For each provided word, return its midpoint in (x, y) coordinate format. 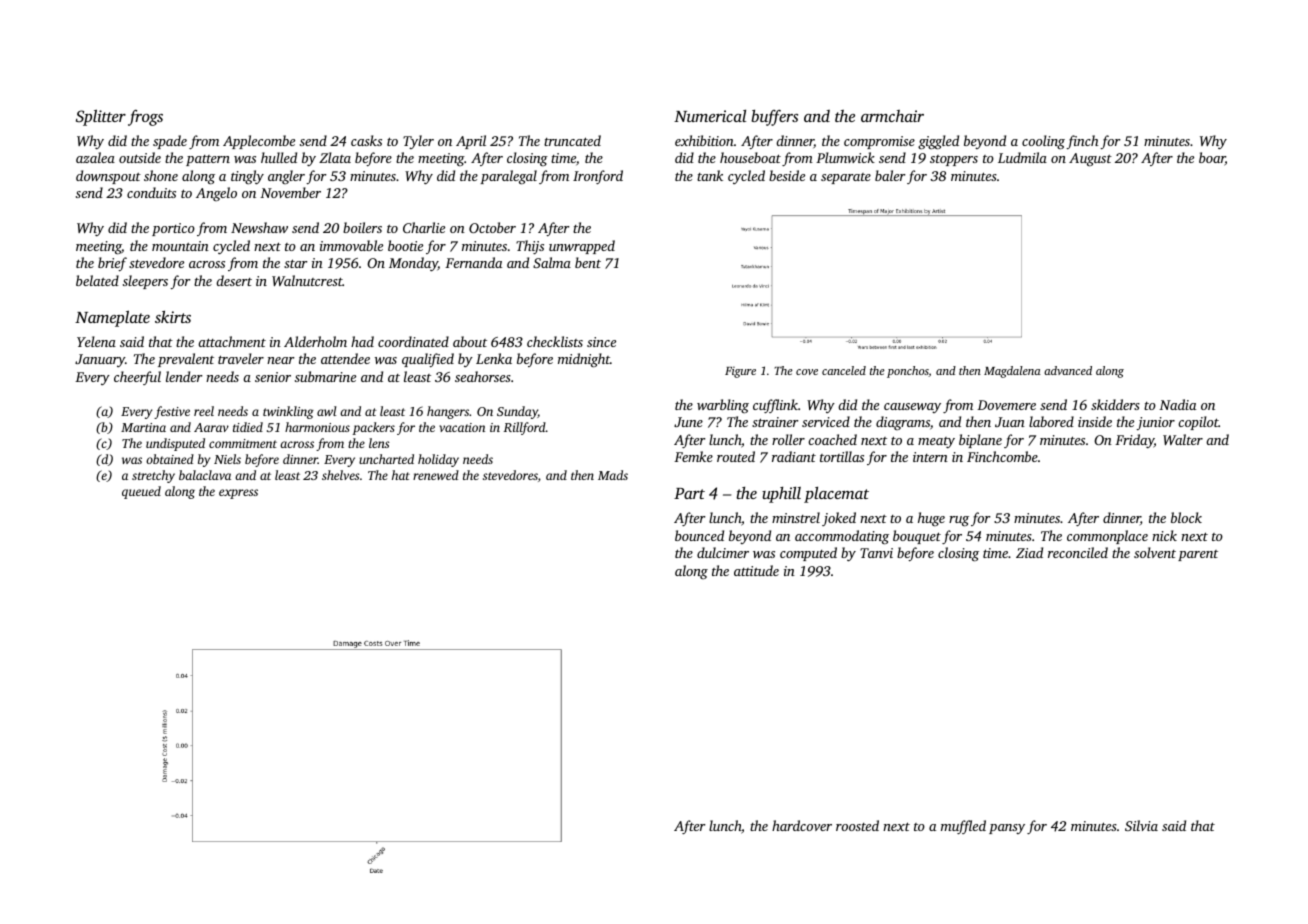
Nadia (1177, 404)
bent (588, 262)
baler (890, 175)
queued (141, 492)
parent (1198, 555)
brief (112, 264)
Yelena (96, 341)
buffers (774, 118)
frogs (145, 118)
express (238, 494)
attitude (756, 570)
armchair (892, 116)
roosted (857, 825)
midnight (584, 360)
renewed (436, 475)
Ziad (1029, 552)
